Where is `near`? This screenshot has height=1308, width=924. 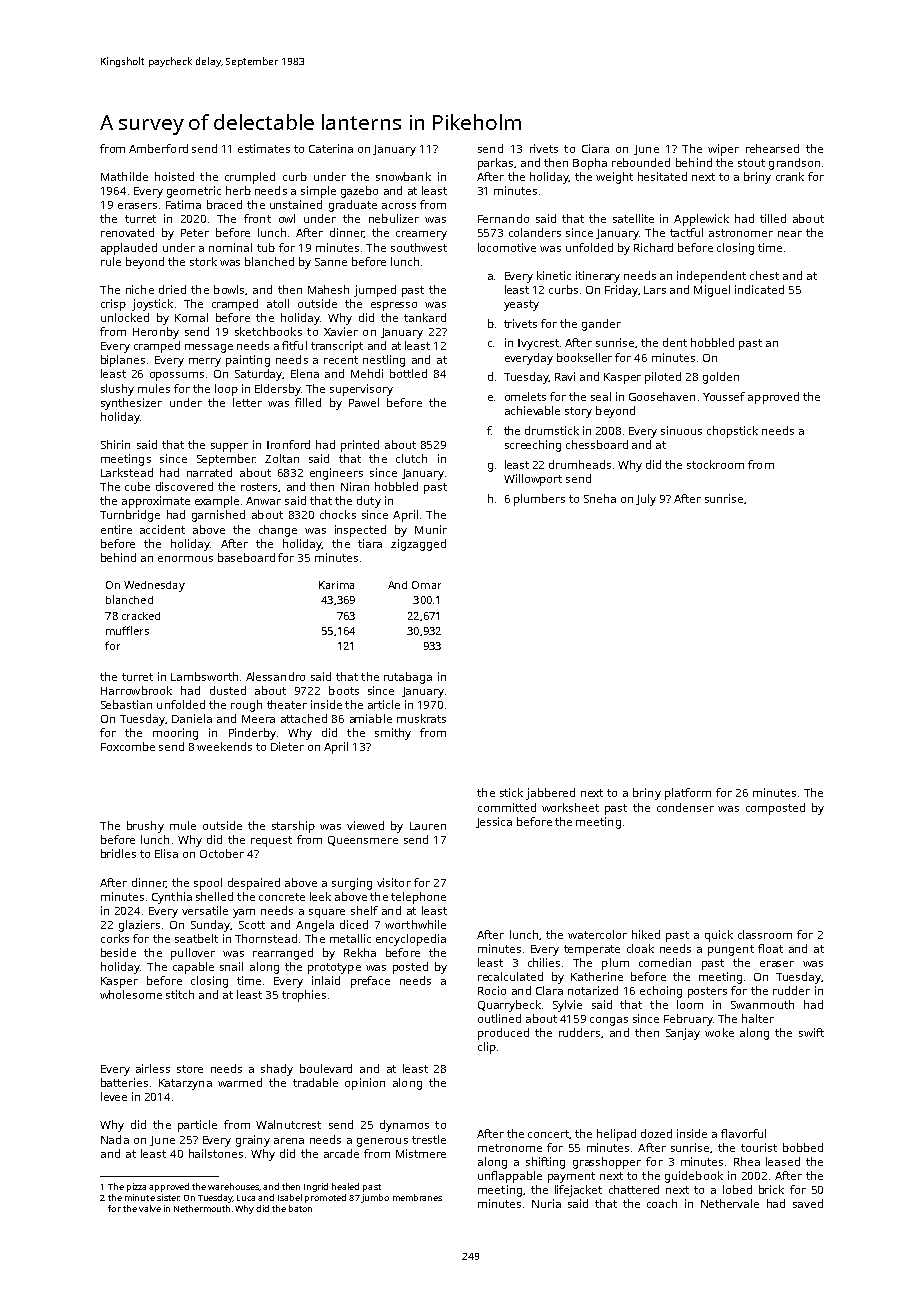
near is located at coordinates (790, 234).
